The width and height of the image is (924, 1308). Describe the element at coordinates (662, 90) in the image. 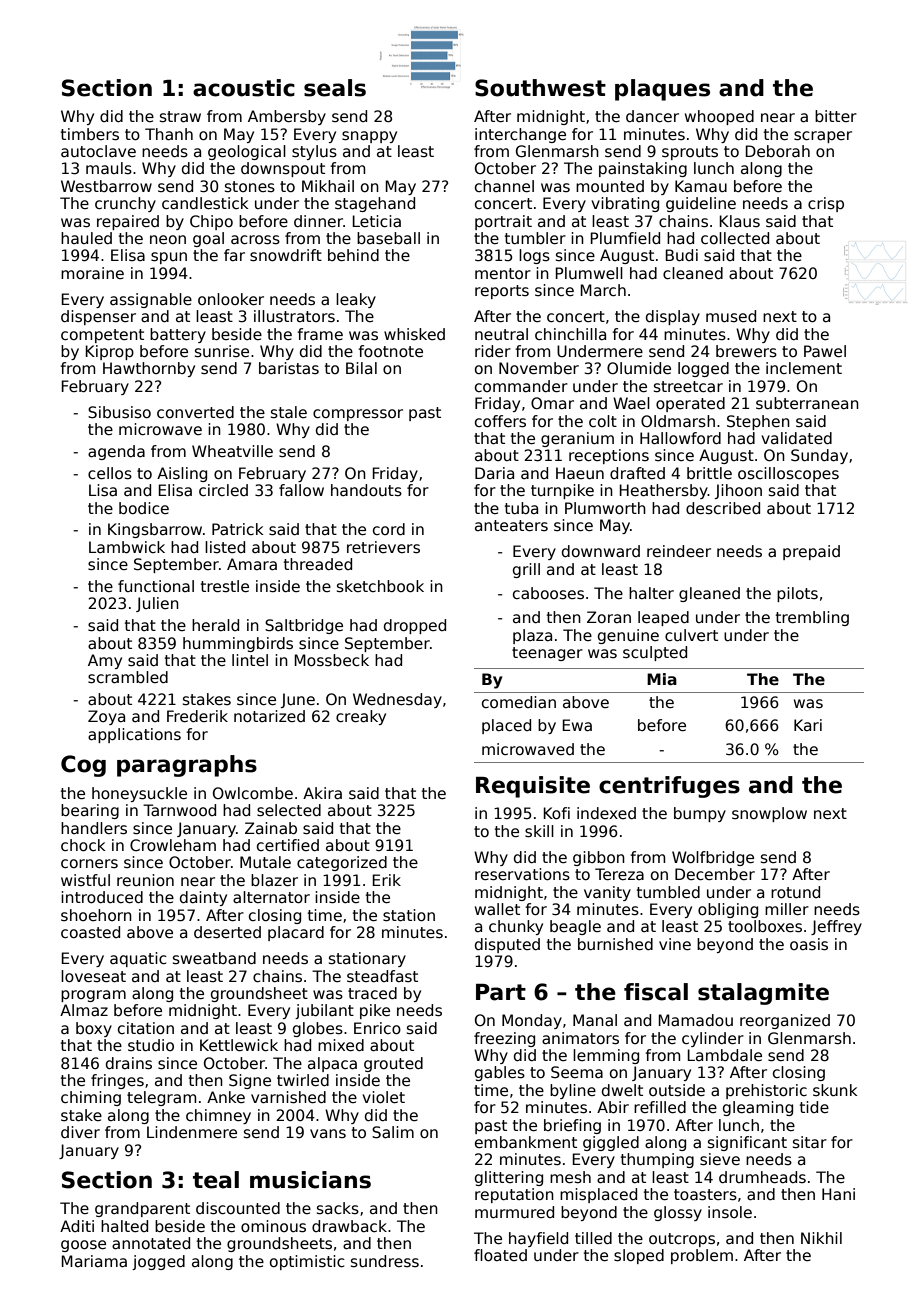

I see `plaques` at that location.
